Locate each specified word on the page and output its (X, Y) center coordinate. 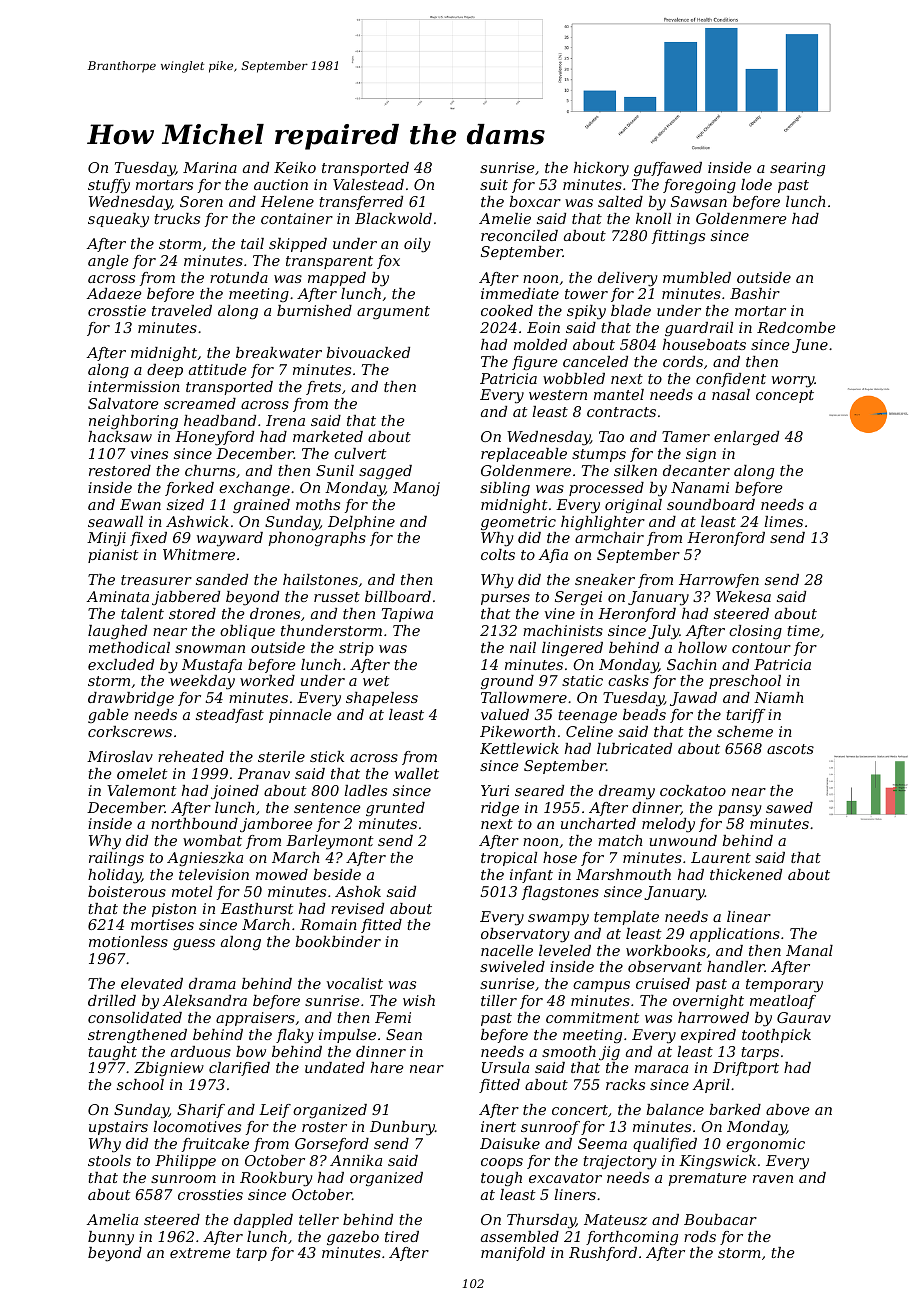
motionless (128, 941)
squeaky (118, 220)
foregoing (699, 186)
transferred (361, 203)
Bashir (755, 293)
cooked (507, 310)
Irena (285, 420)
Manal (809, 950)
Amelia (112, 1219)
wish (419, 1000)
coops (502, 1163)
